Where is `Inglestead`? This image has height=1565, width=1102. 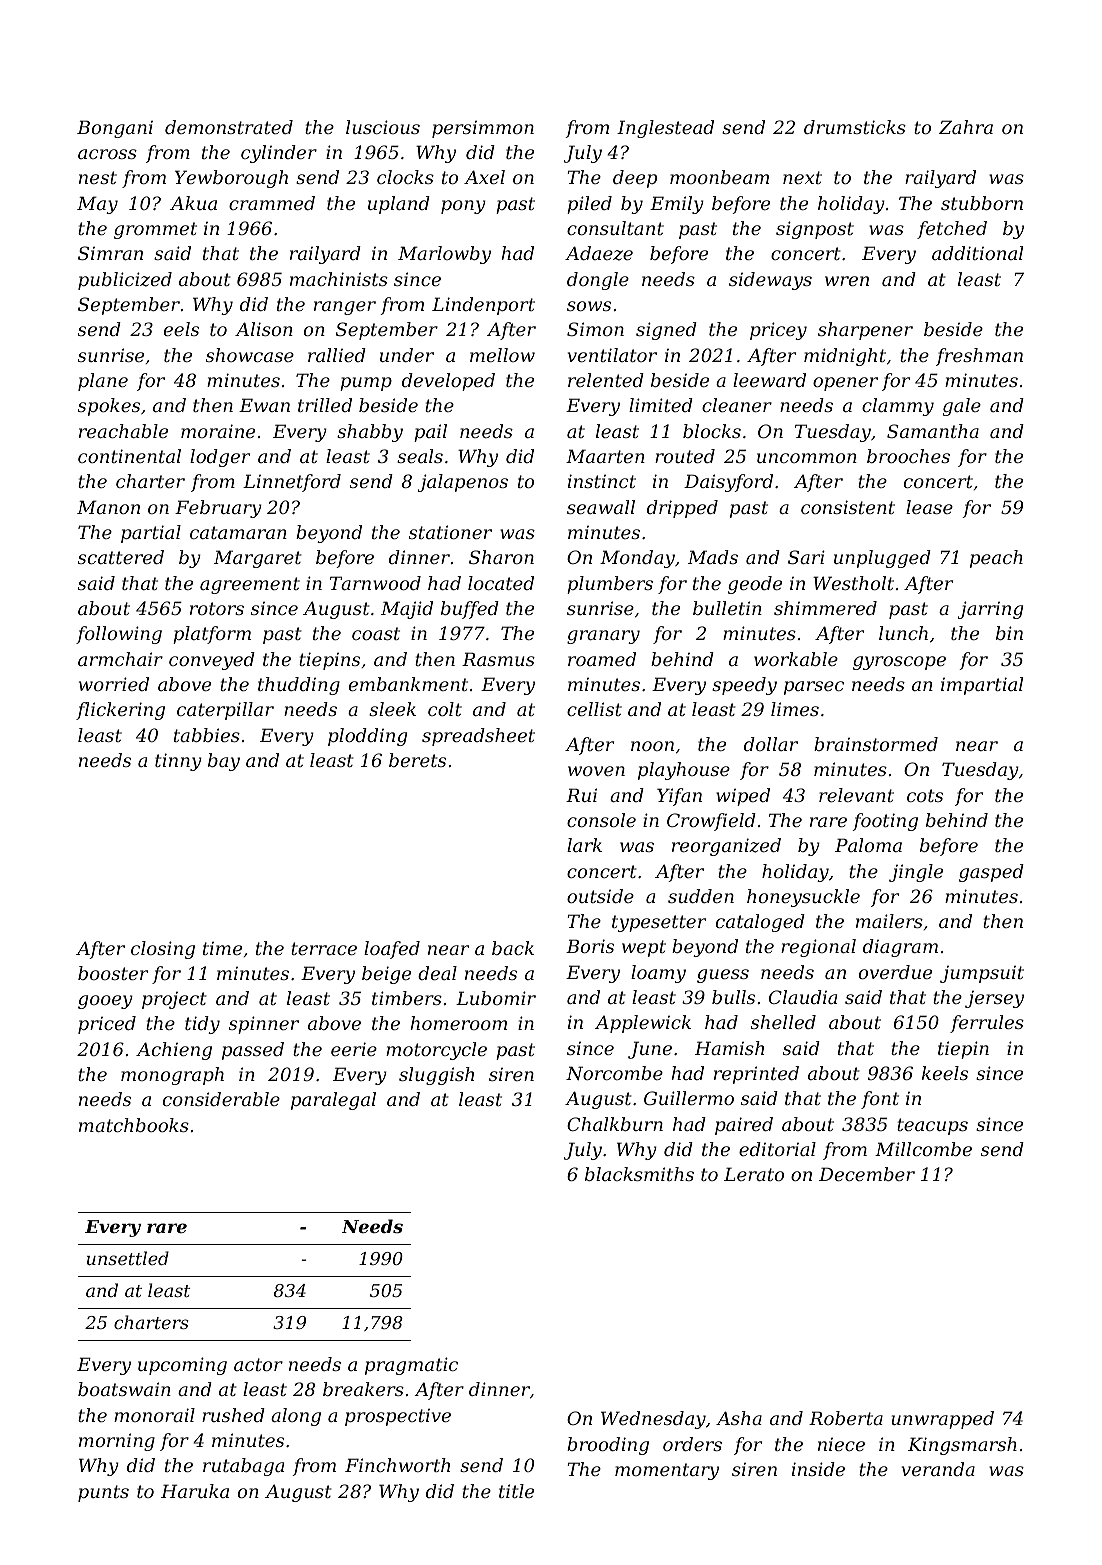 Inglestead is located at coordinates (665, 129).
